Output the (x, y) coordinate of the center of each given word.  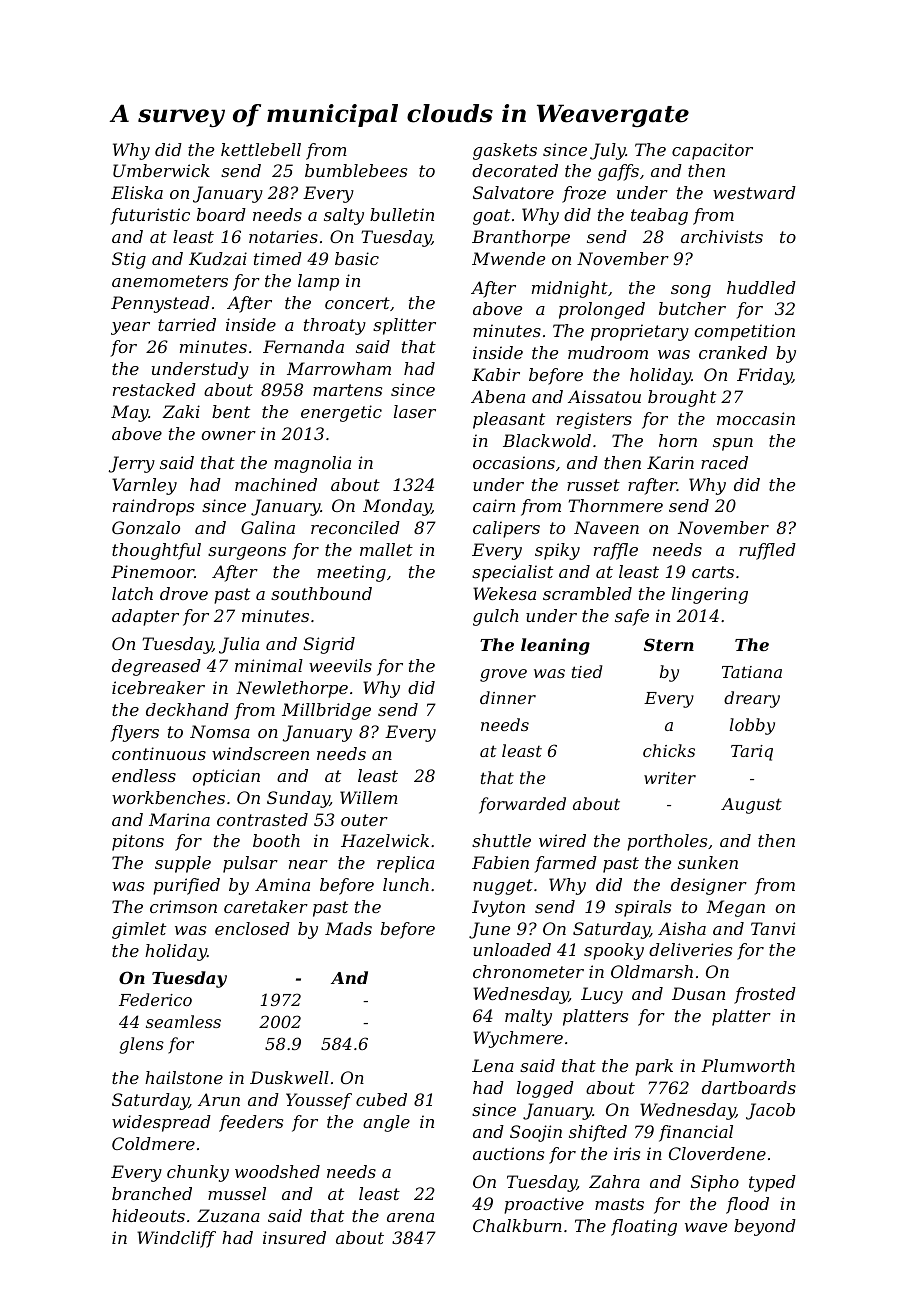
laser (415, 411)
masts (619, 1204)
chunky (198, 1173)
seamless (183, 1021)
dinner (508, 697)
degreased (156, 667)
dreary (752, 699)
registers (594, 420)
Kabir (496, 374)
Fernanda (303, 346)
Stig (129, 260)
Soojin (536, 1133)
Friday (764, 376)
